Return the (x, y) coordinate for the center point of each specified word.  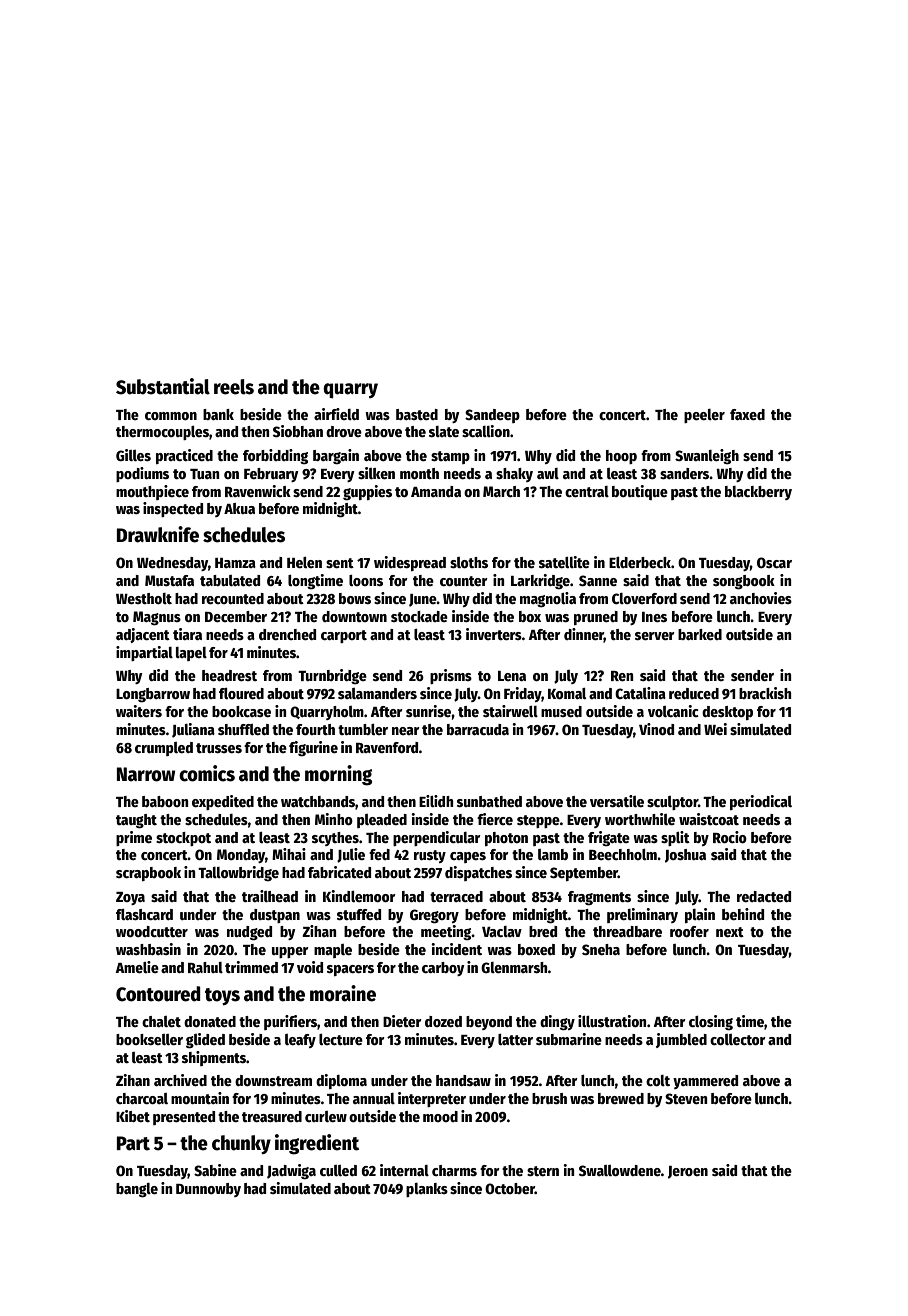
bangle (137, 1190)
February (271, 475)
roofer (689, 931)
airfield (336, 414)
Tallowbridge (238, 873)
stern (543, 1171)
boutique (640, 492)
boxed (536, 949)
